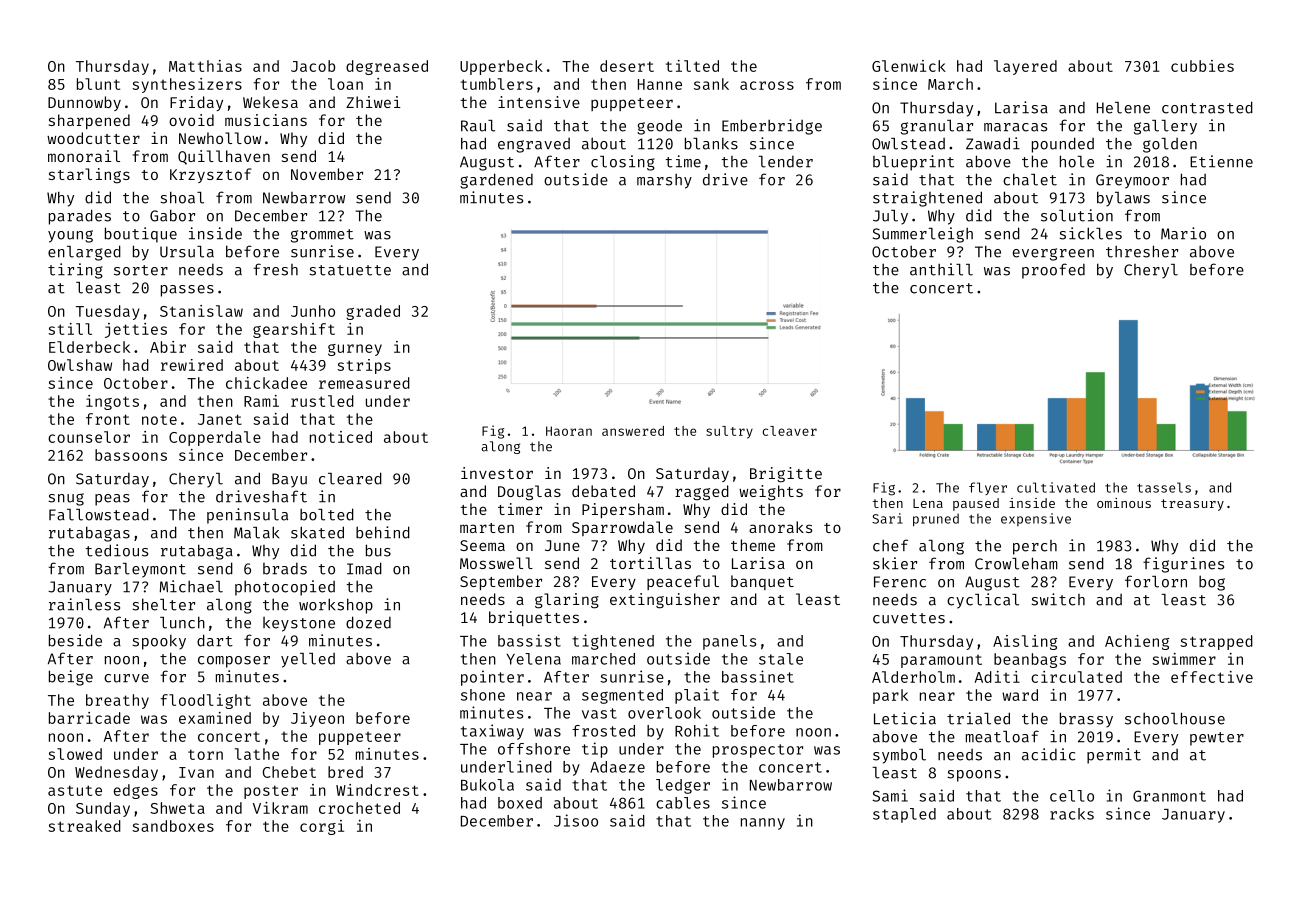  I want to click on astute, so click(75, 790).
